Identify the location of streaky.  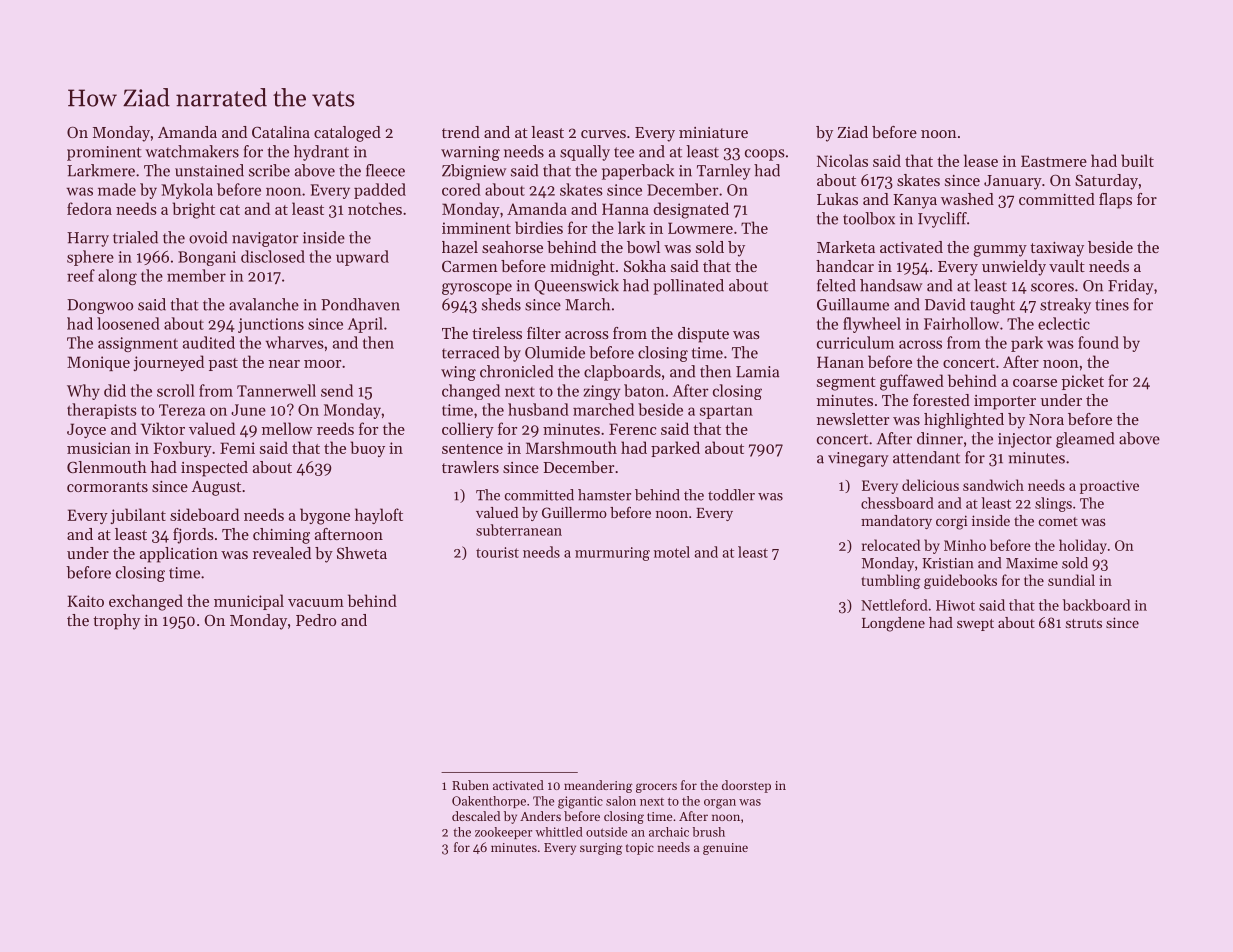
(1065, 306).
